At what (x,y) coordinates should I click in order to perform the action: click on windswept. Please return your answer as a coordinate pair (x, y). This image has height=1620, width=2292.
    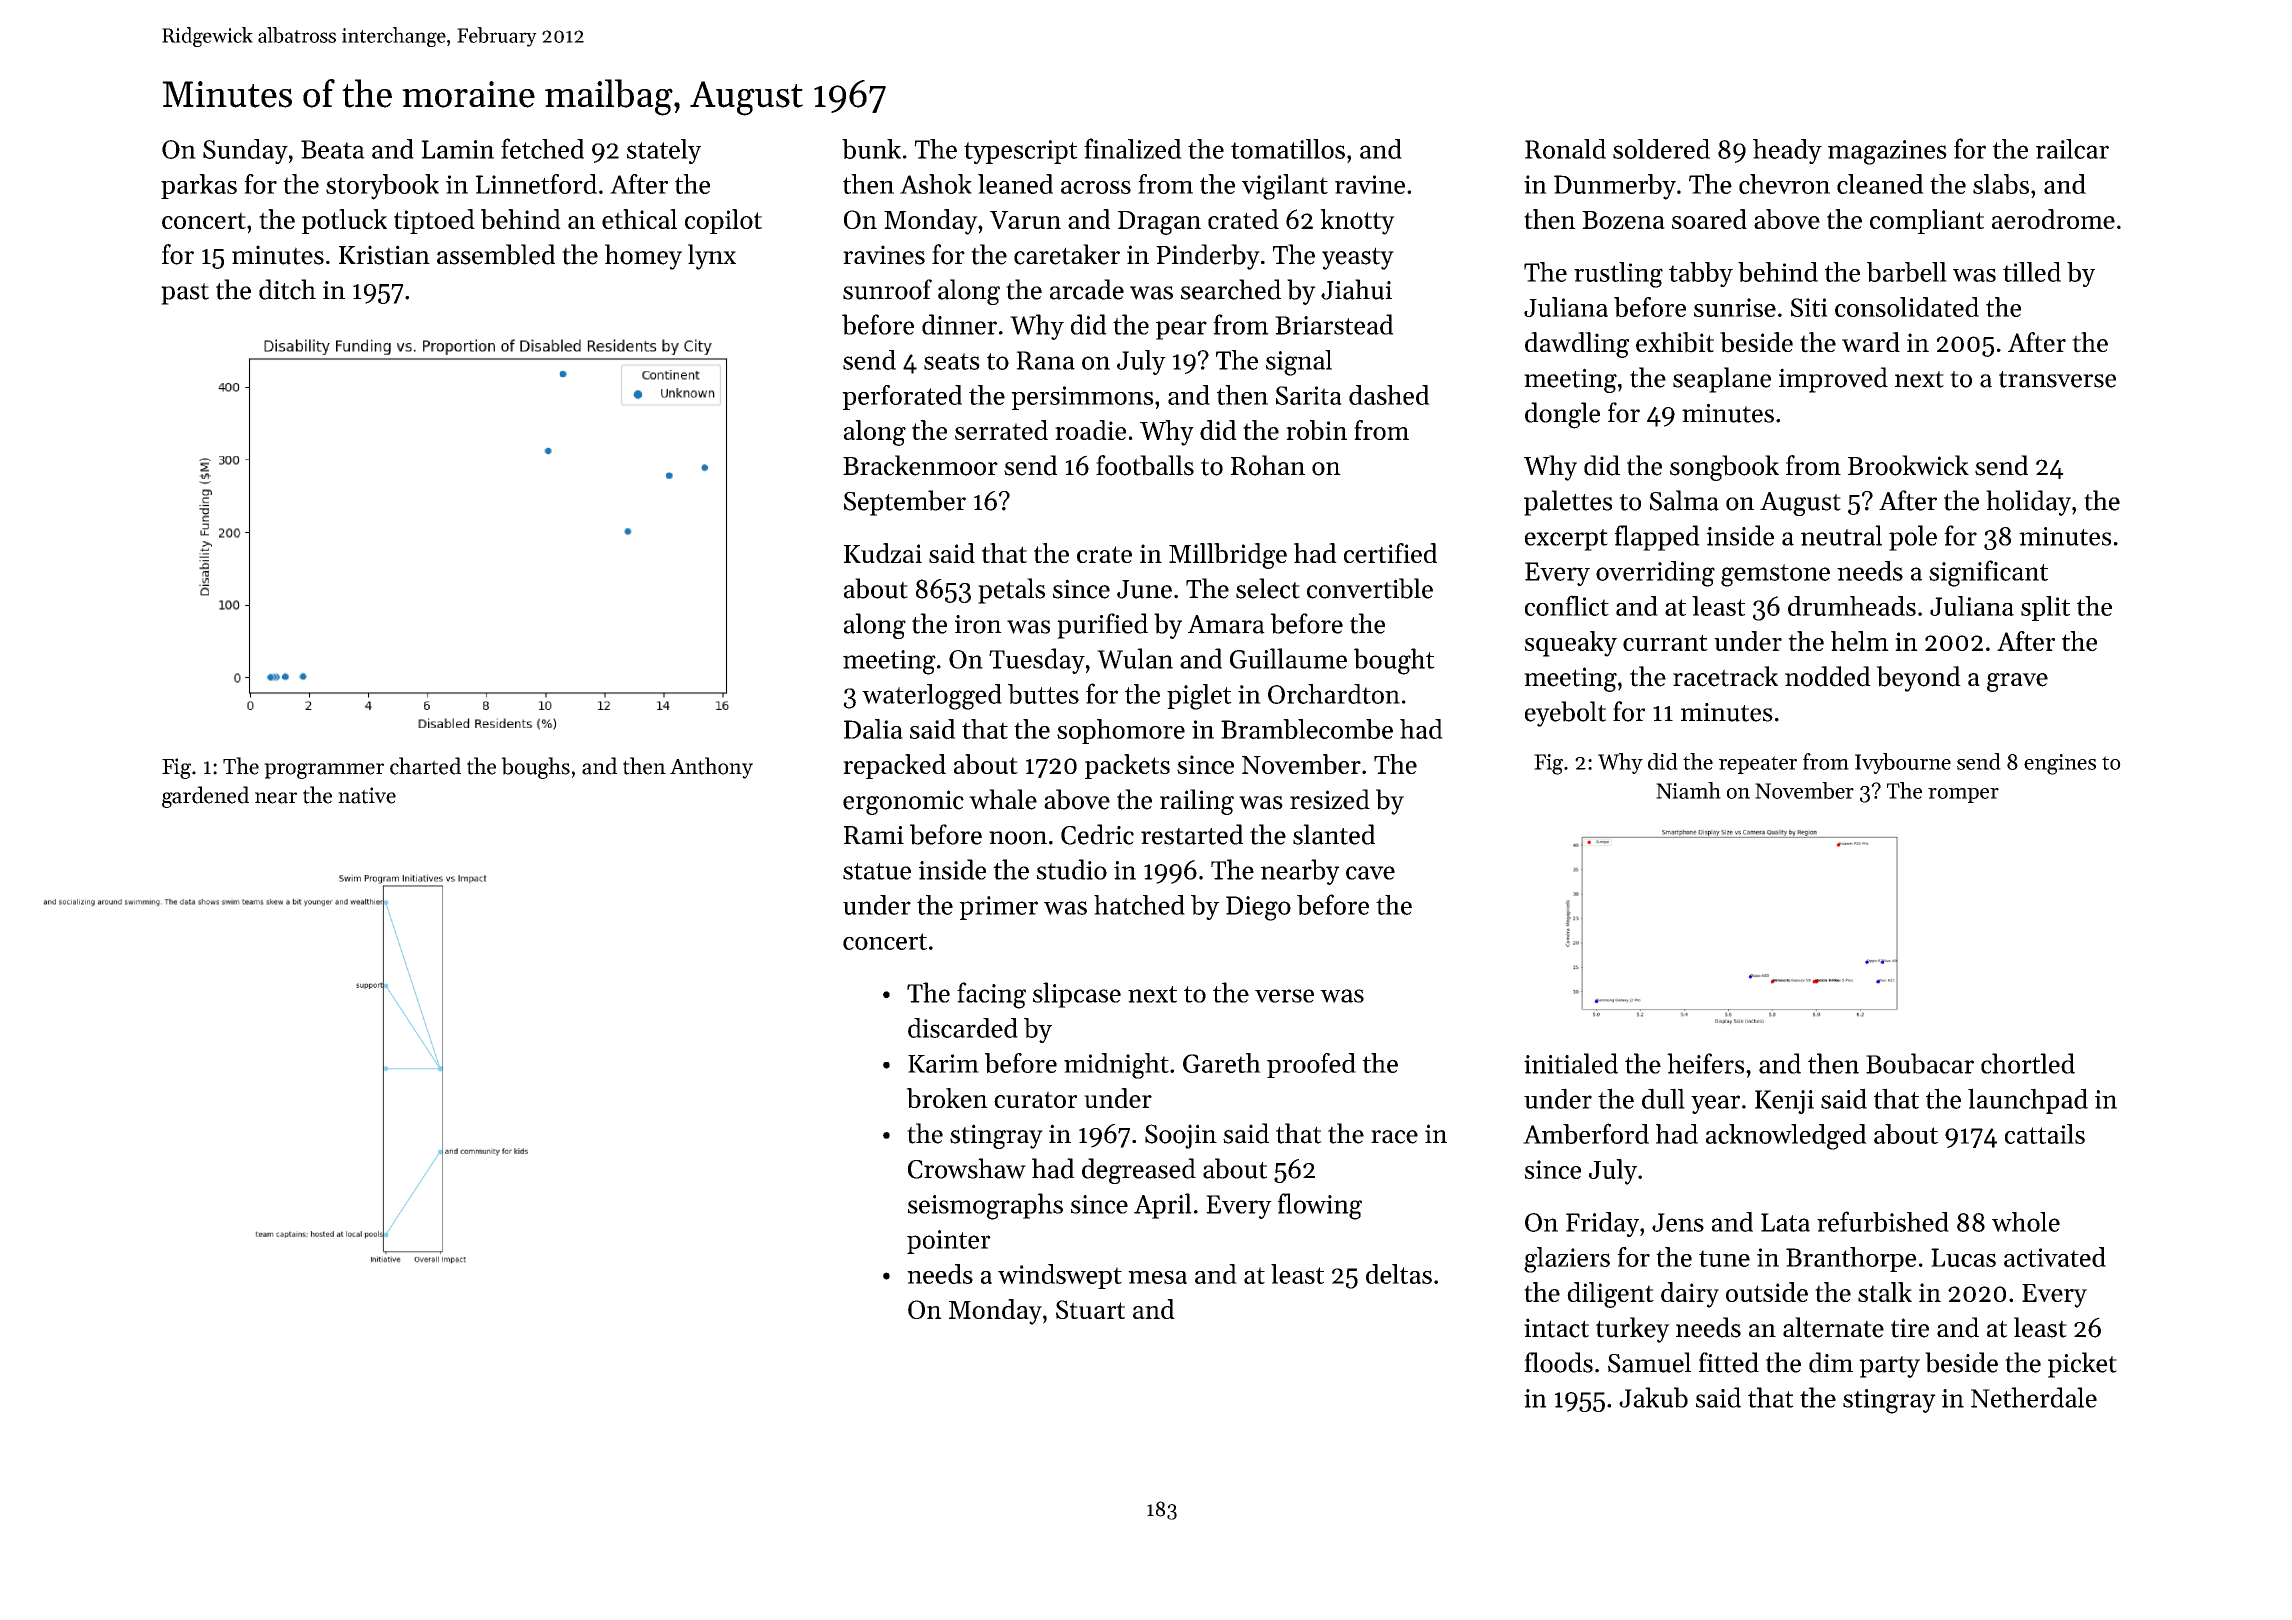
    Looking at the image, I should click on (1060, 1276).
